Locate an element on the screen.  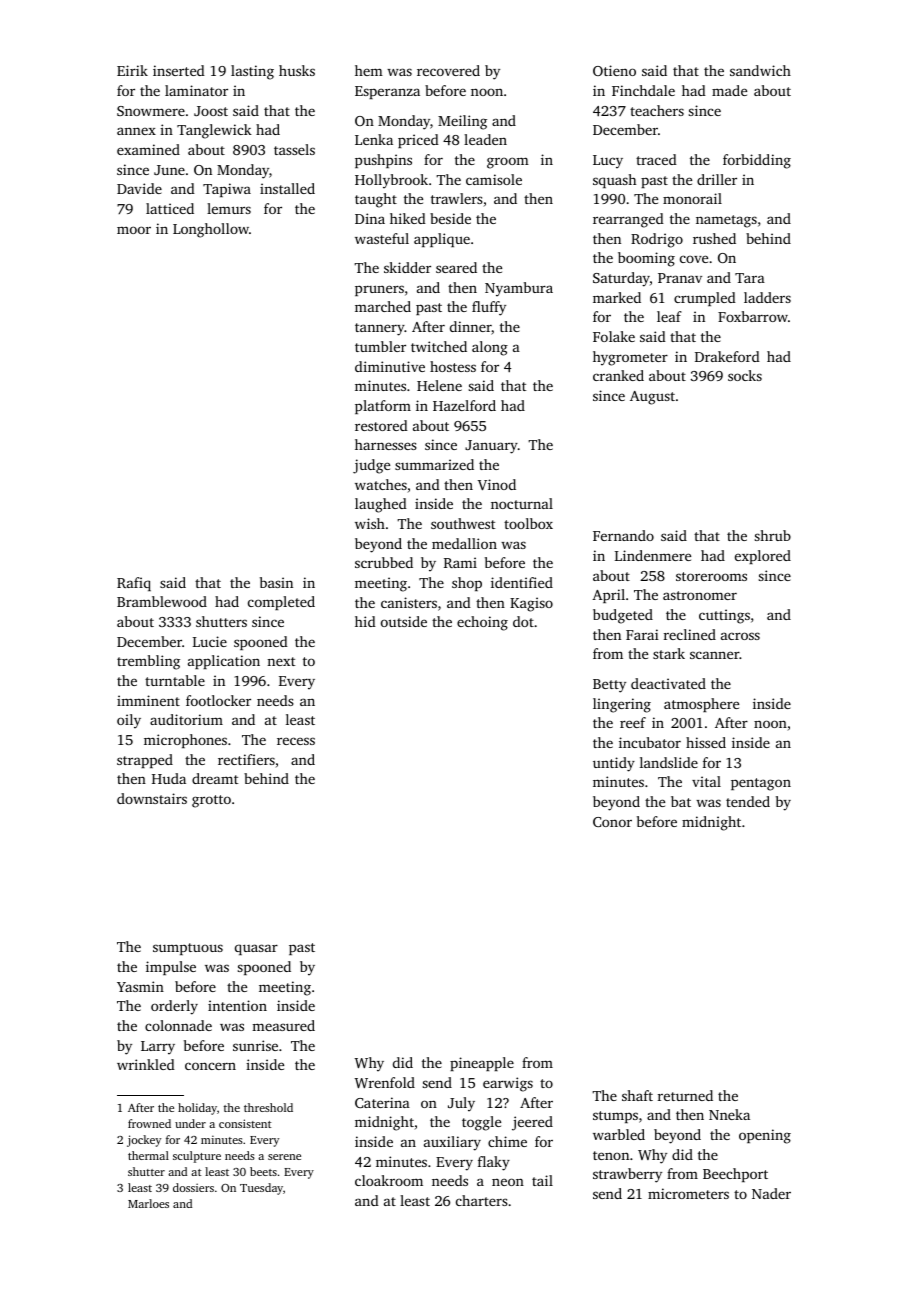
pentagon is located at coordinates (761, 784).
